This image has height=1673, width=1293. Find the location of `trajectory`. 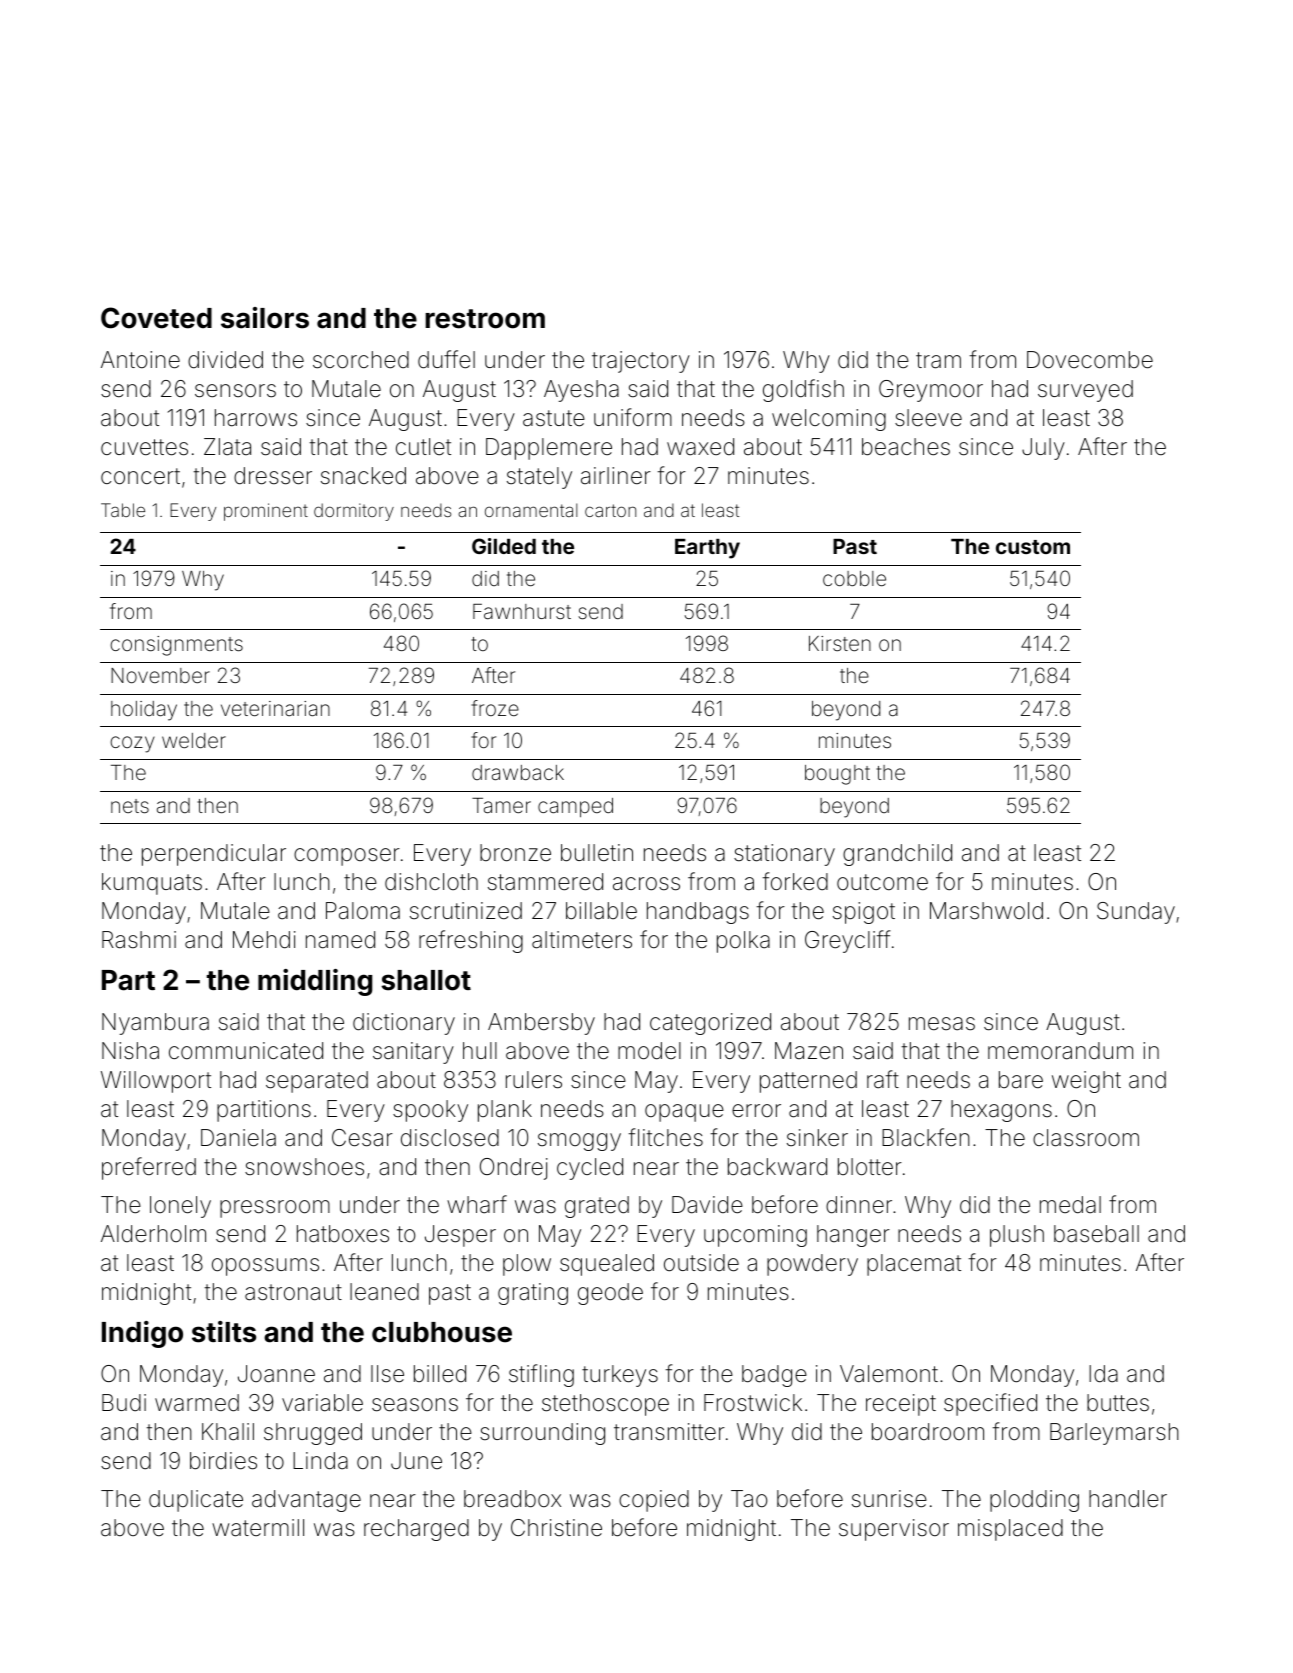

trajectory is located at coordinates (641, 362).
